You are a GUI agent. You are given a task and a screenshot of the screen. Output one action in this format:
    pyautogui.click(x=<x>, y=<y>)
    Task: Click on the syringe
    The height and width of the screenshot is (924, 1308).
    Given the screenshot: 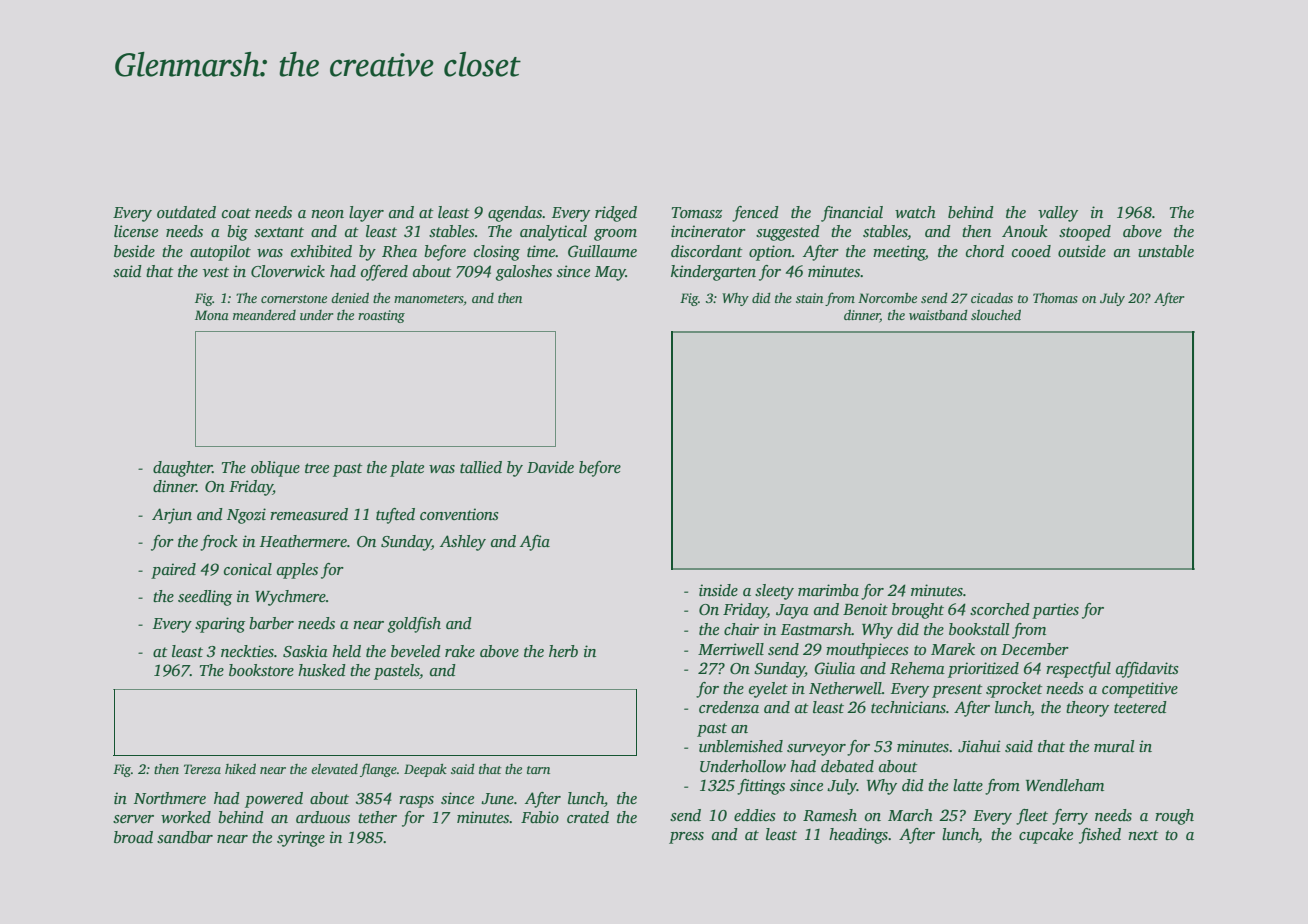 What is the action you would take?
    pyautogui.click(x=301, y=839)
